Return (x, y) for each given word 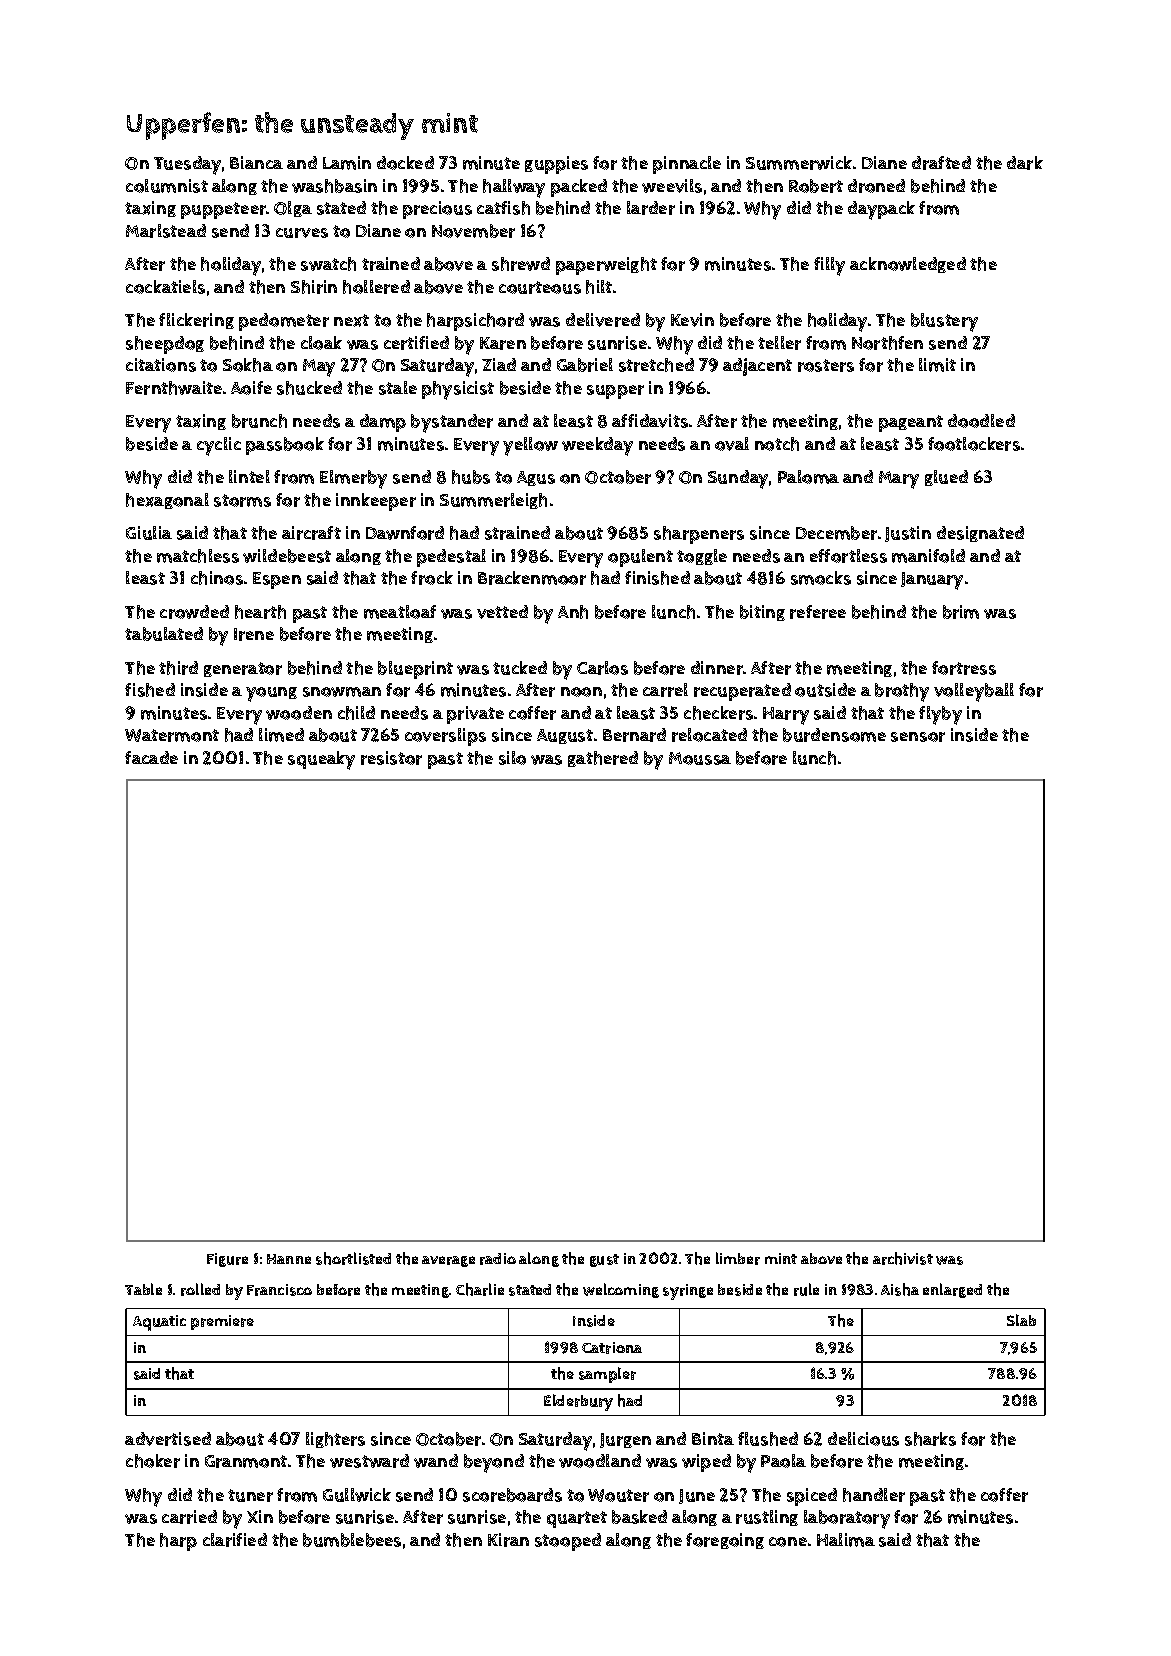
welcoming (621, 1290)
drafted (941, 163)
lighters (335, 1440)
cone (788, 1542)
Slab (1021, 1320)
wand (436, 1461)
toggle (702, 557)
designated (980, 534)
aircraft (311, 533)
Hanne (289, 1259)
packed (579, 188)
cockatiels (165, 287)
